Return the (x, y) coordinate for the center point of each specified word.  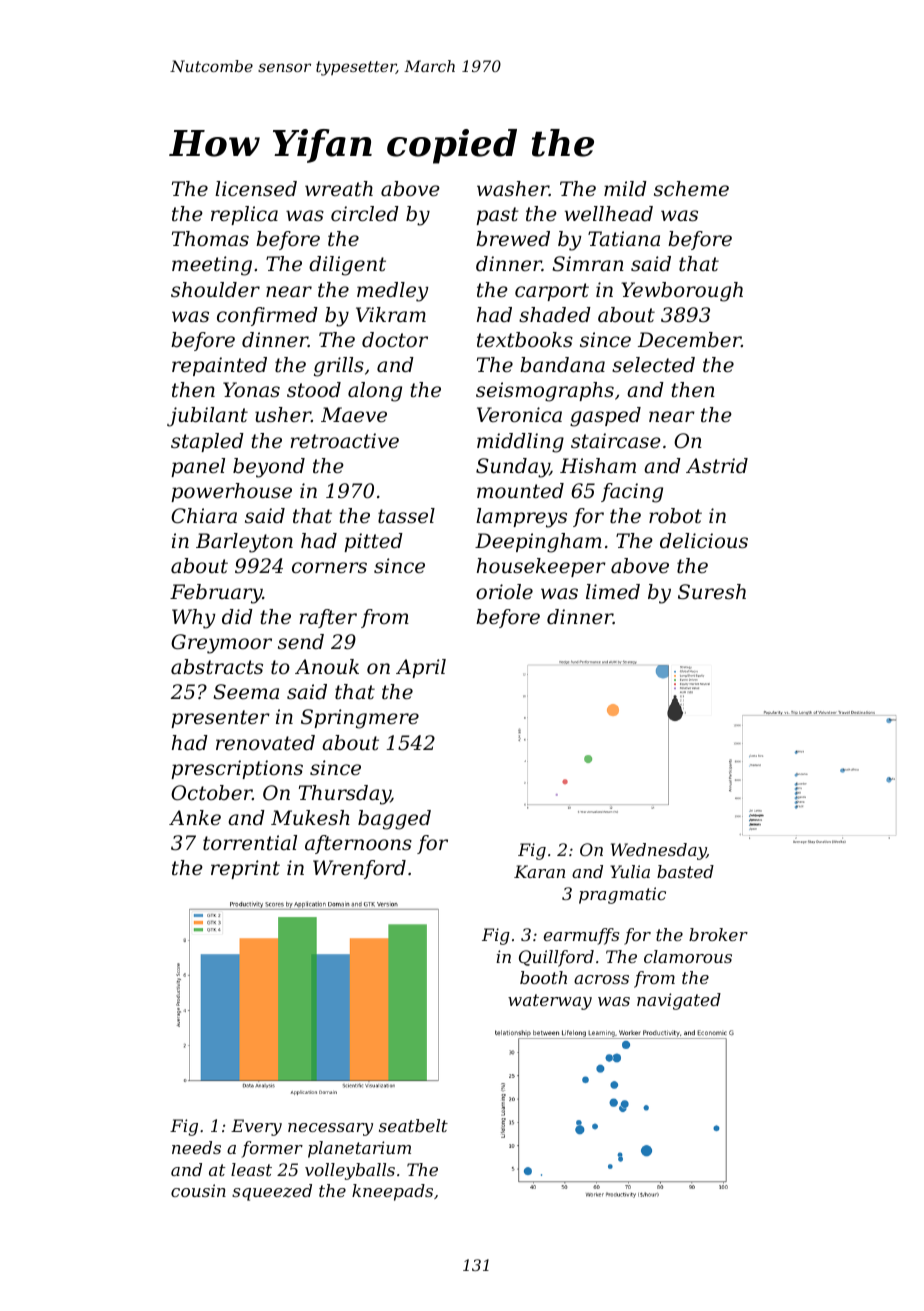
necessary (330, 1129)
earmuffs (581, 936)
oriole (504, 592)
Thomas (210, 239)
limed (613, 592)
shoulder (215, 290)
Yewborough (682, 292)
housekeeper (541, 567)
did (237, 617)
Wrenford (359, 869)
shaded (555, 315)
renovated (265, 743)
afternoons (358, 844)
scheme (691, 189)
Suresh (712, 592)
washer (513, 189)
